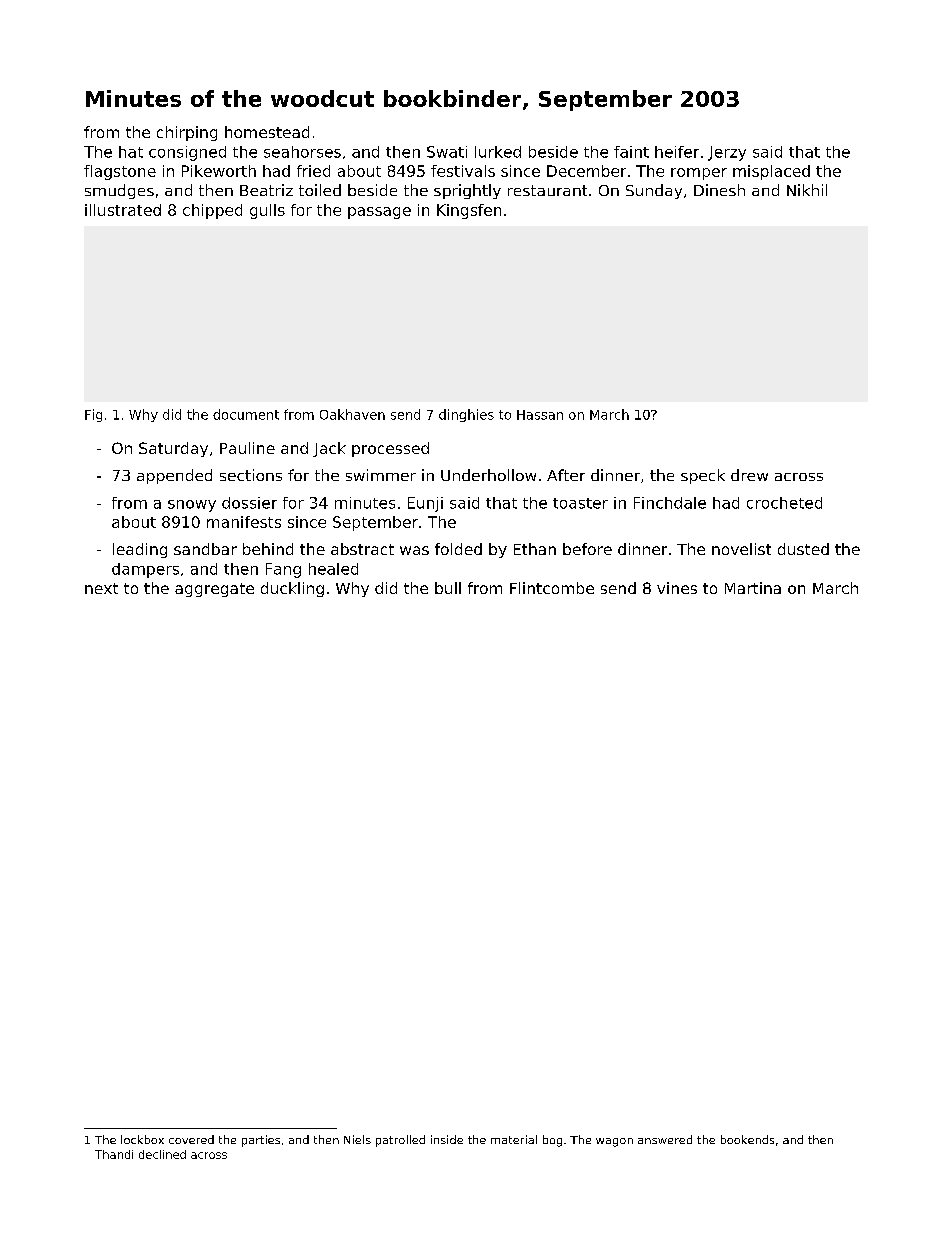 The image size is (952, 1233). I want to click on inside, so click(447, 1139).
